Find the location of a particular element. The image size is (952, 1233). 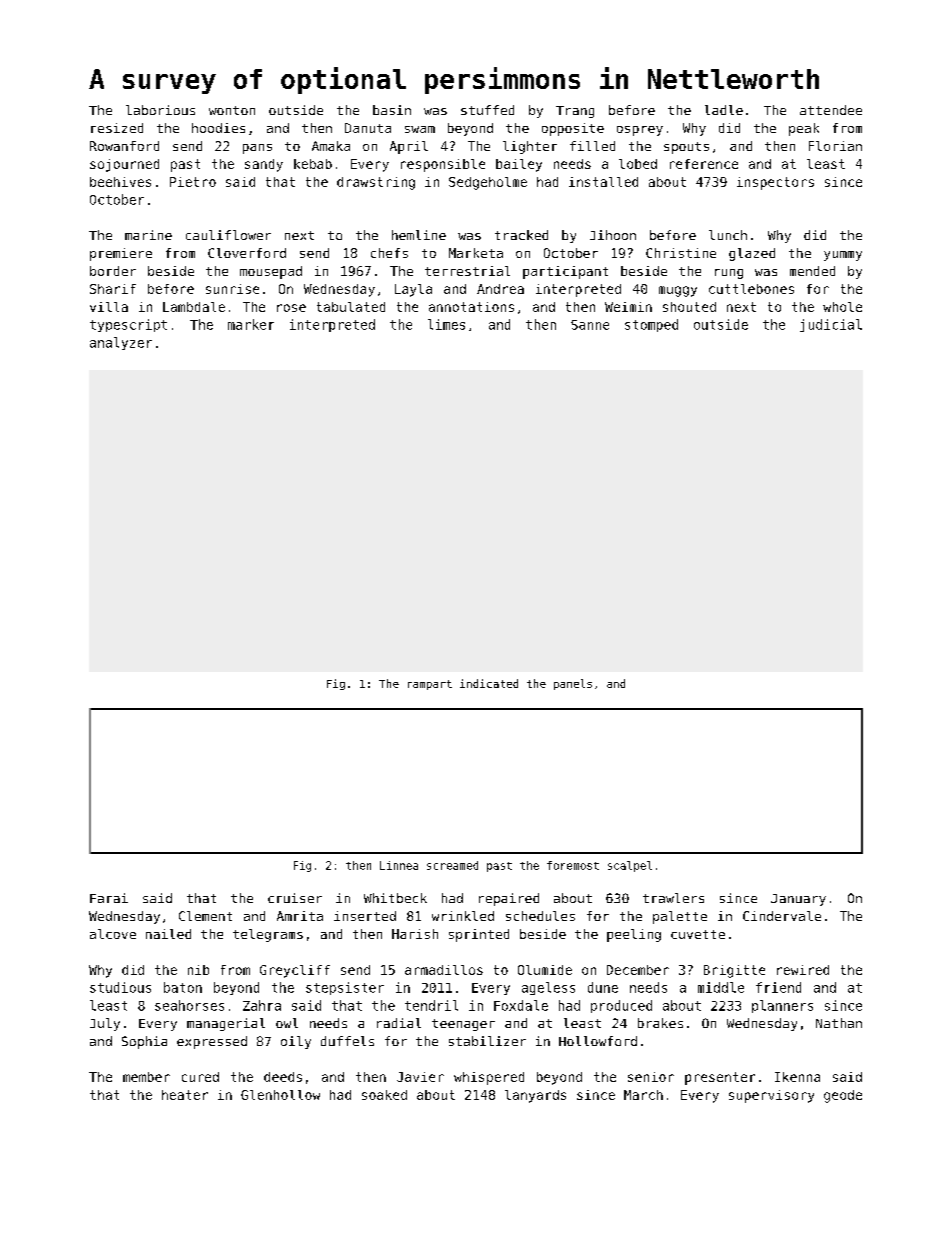

heater is located at coordinates (185, 1095).
